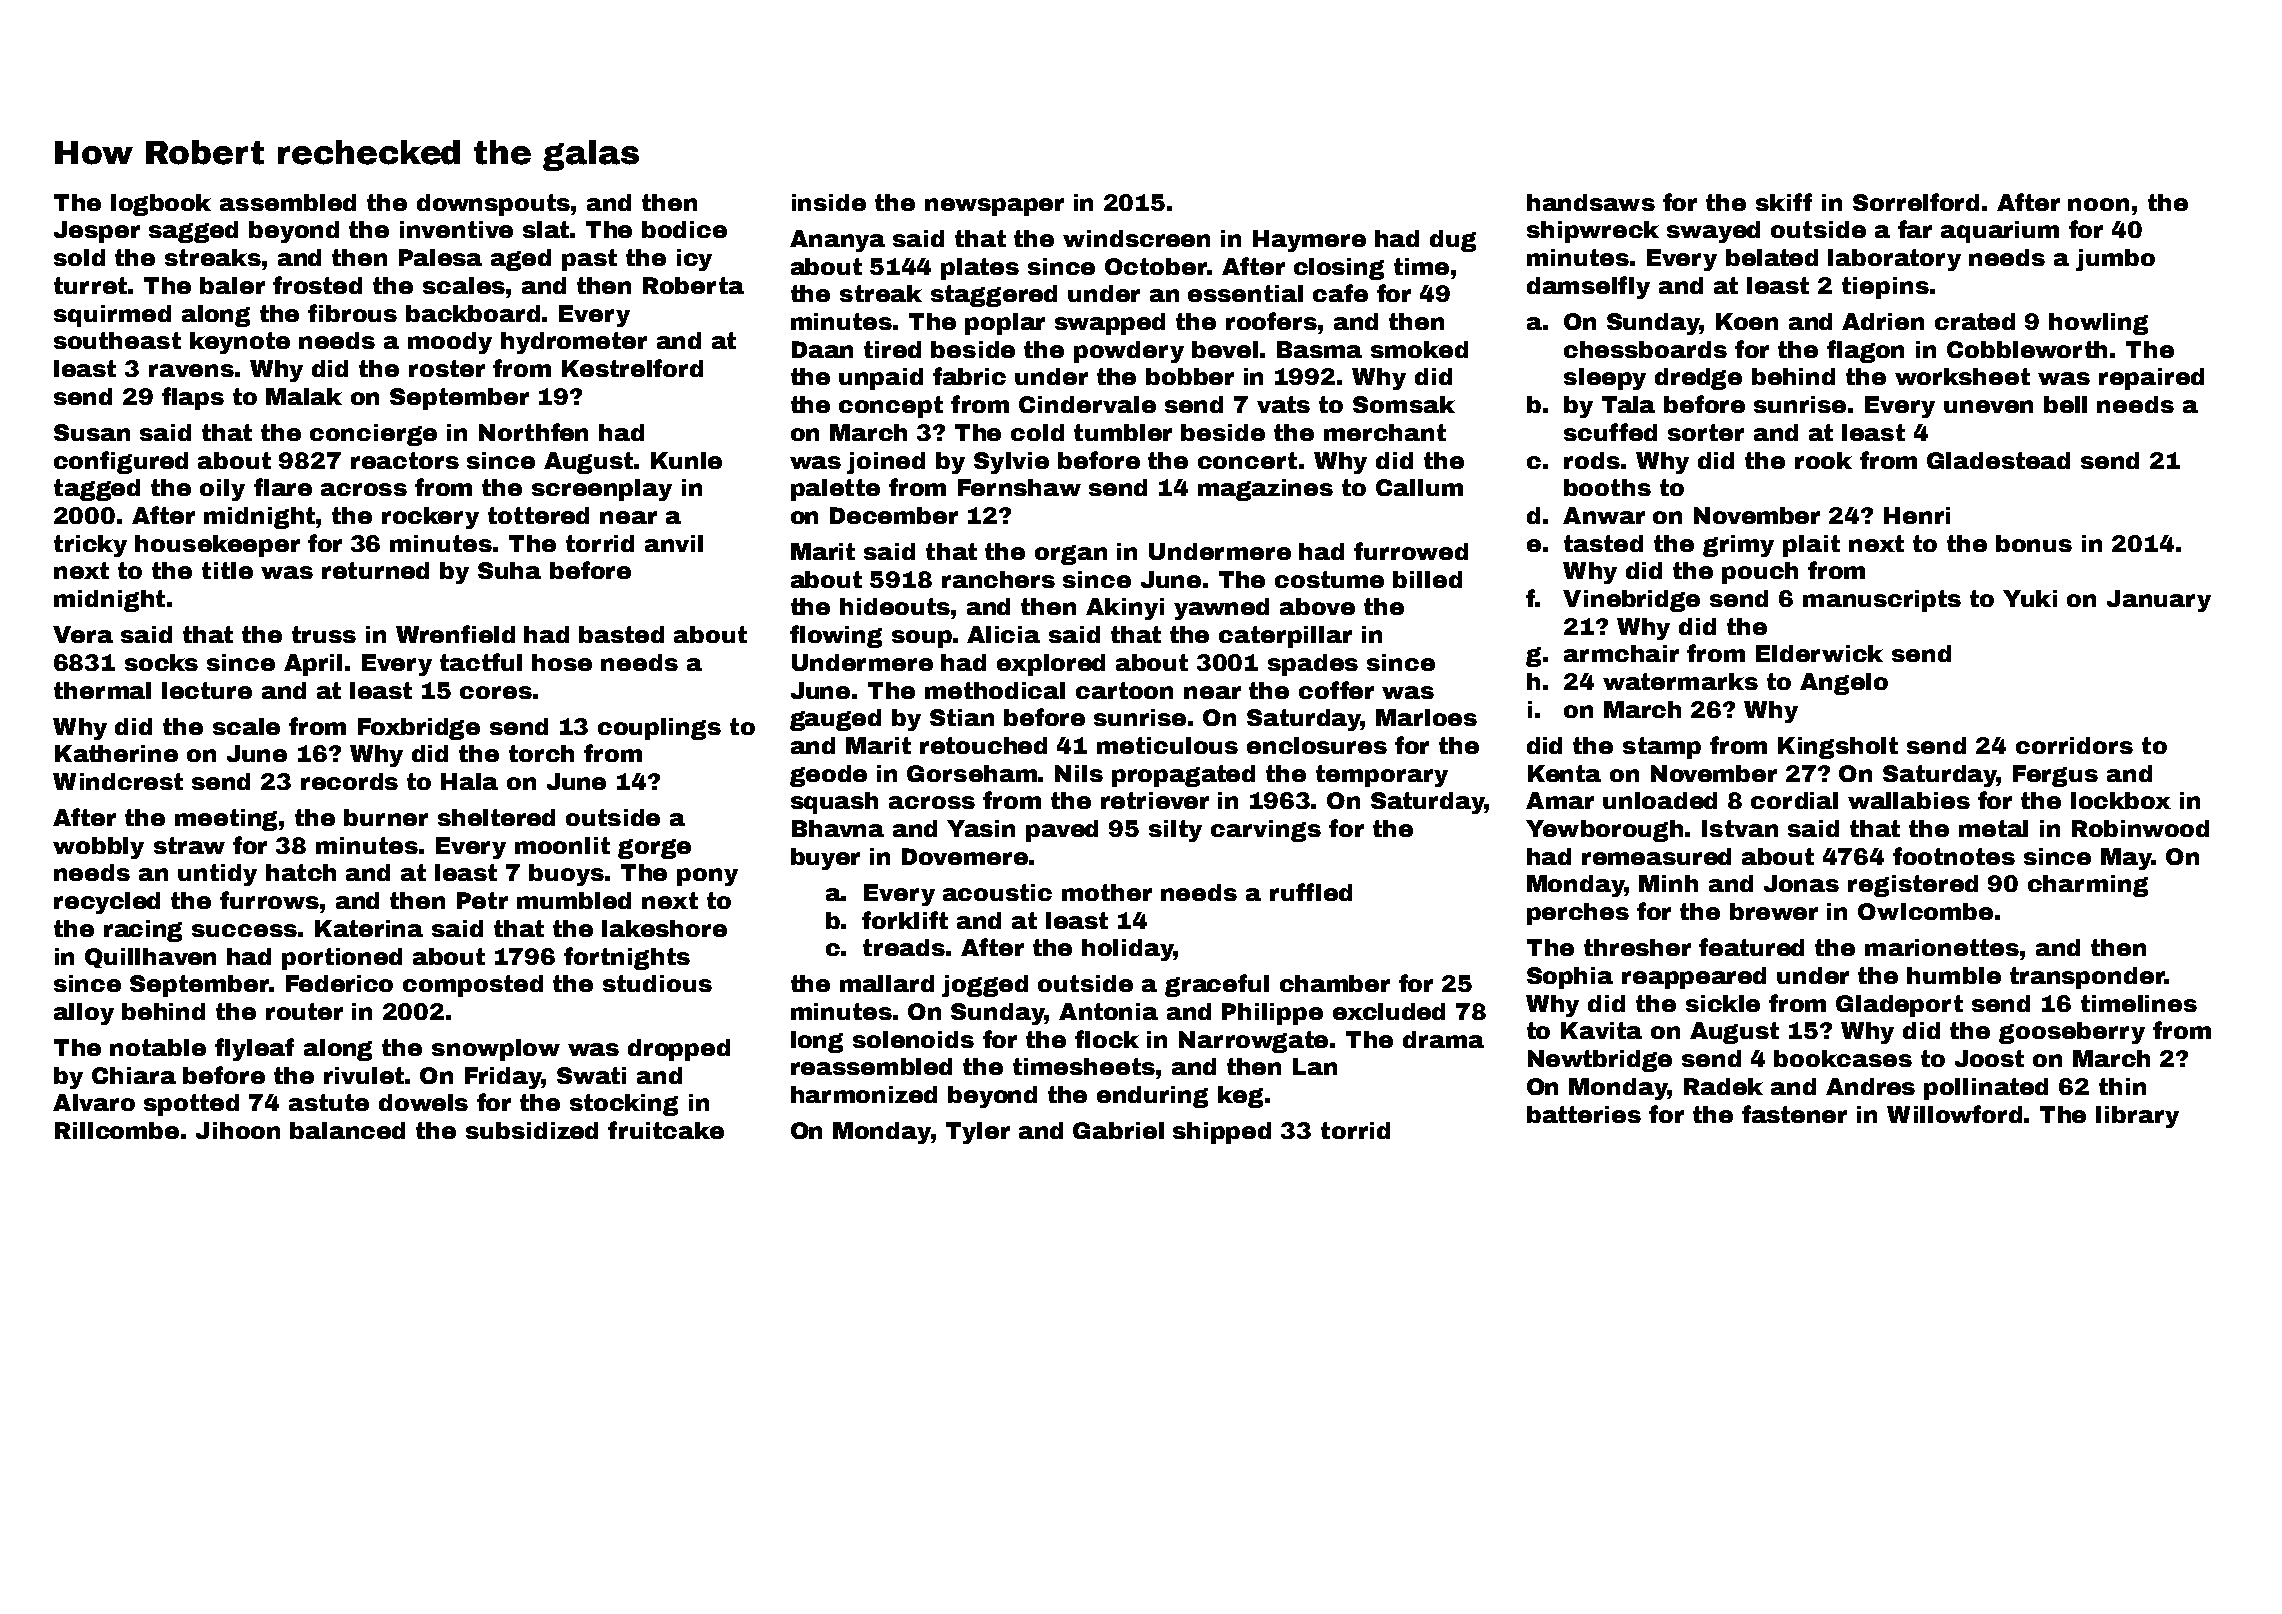  I want to click on damselfly, so click(1588, 287).
